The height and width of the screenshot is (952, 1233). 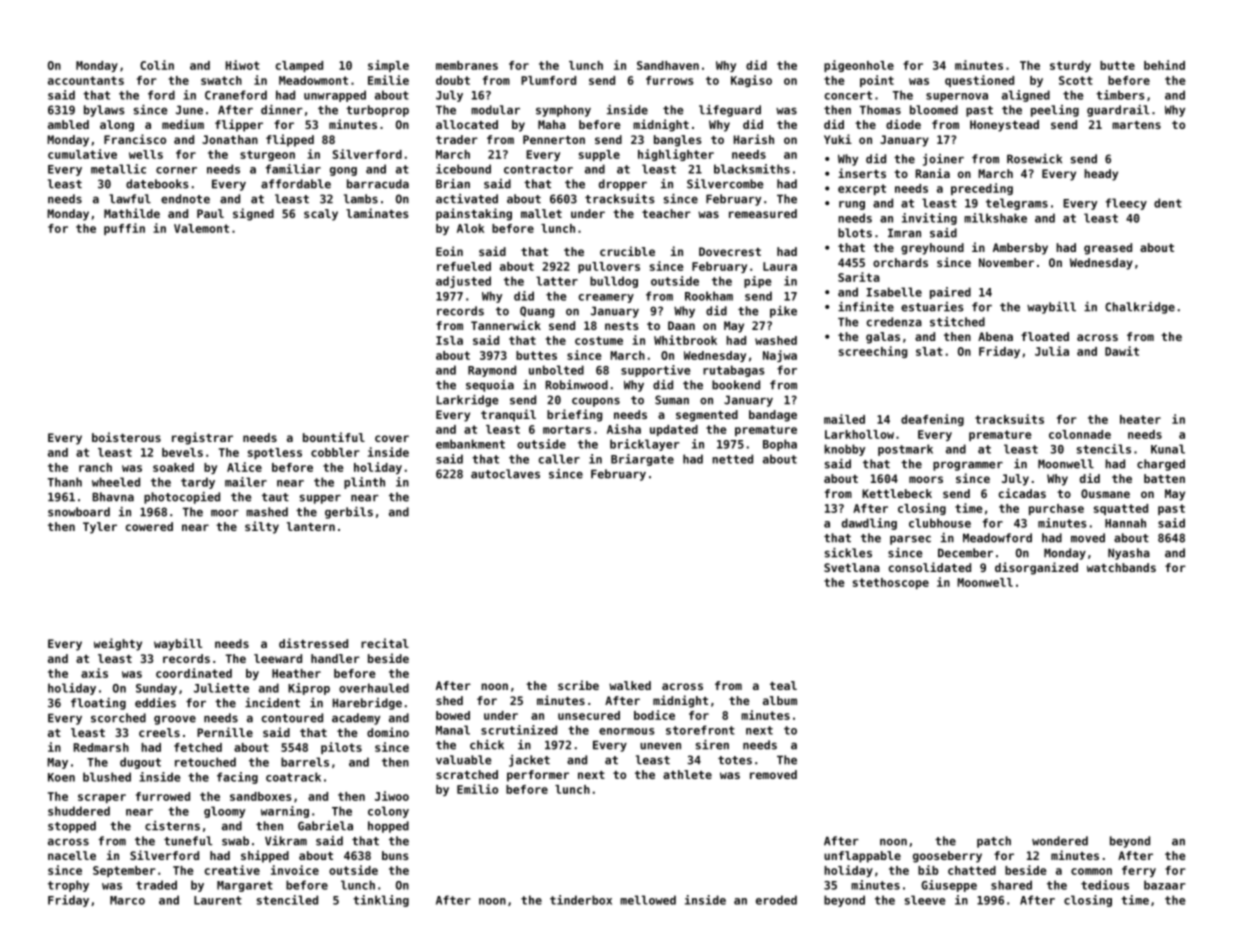 I want to click on boisterous, so click(x=126, y=437).
